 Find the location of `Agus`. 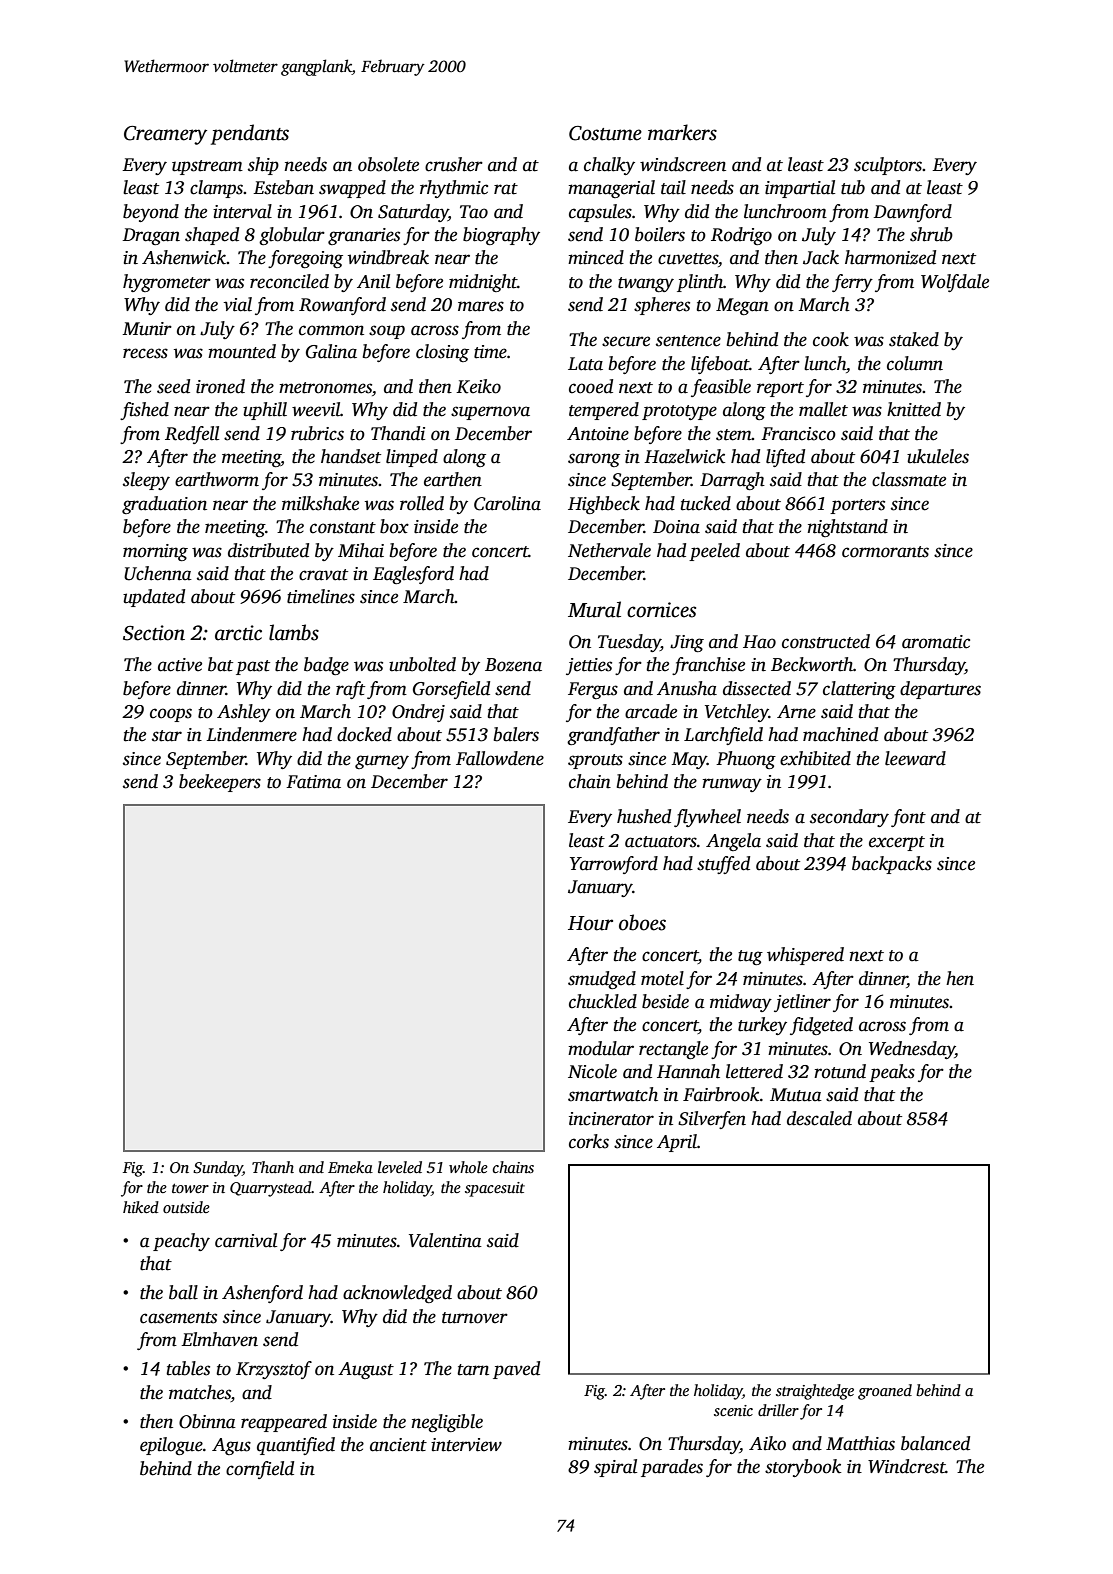

Agus is located at coordinates (231, 1446).
